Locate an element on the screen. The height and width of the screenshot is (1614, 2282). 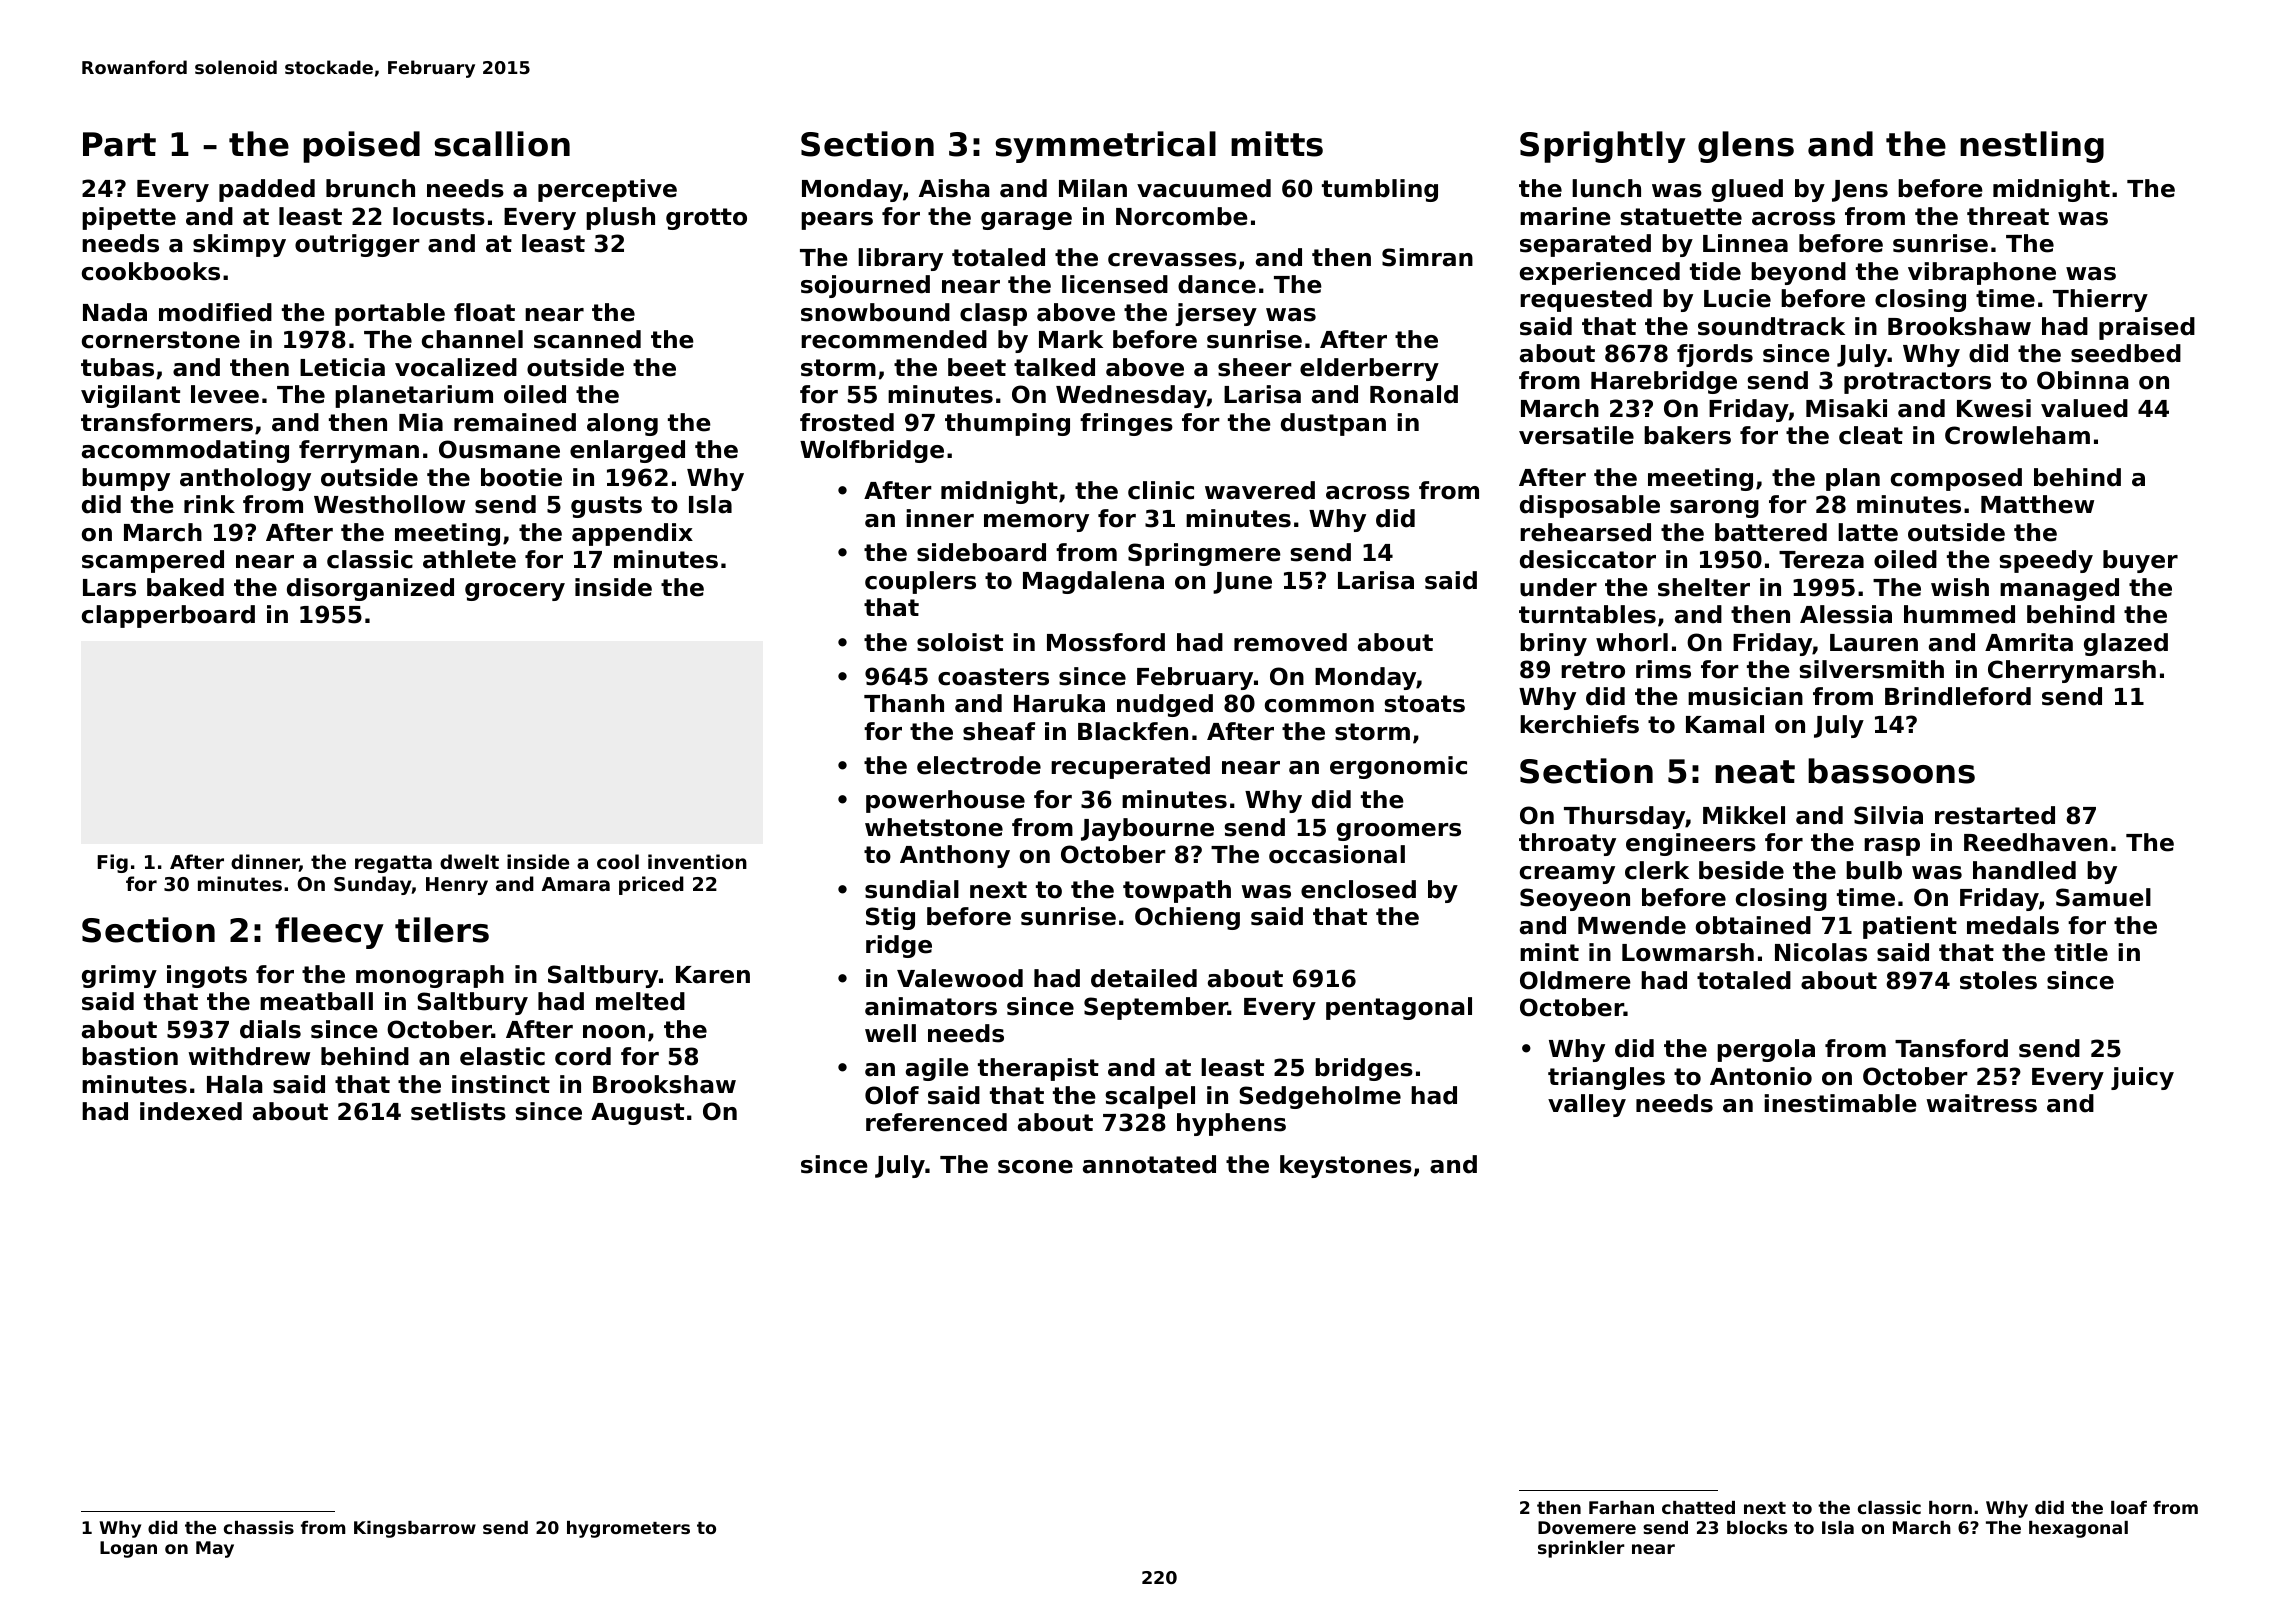
neat is located at coordinates (1755, 772).
